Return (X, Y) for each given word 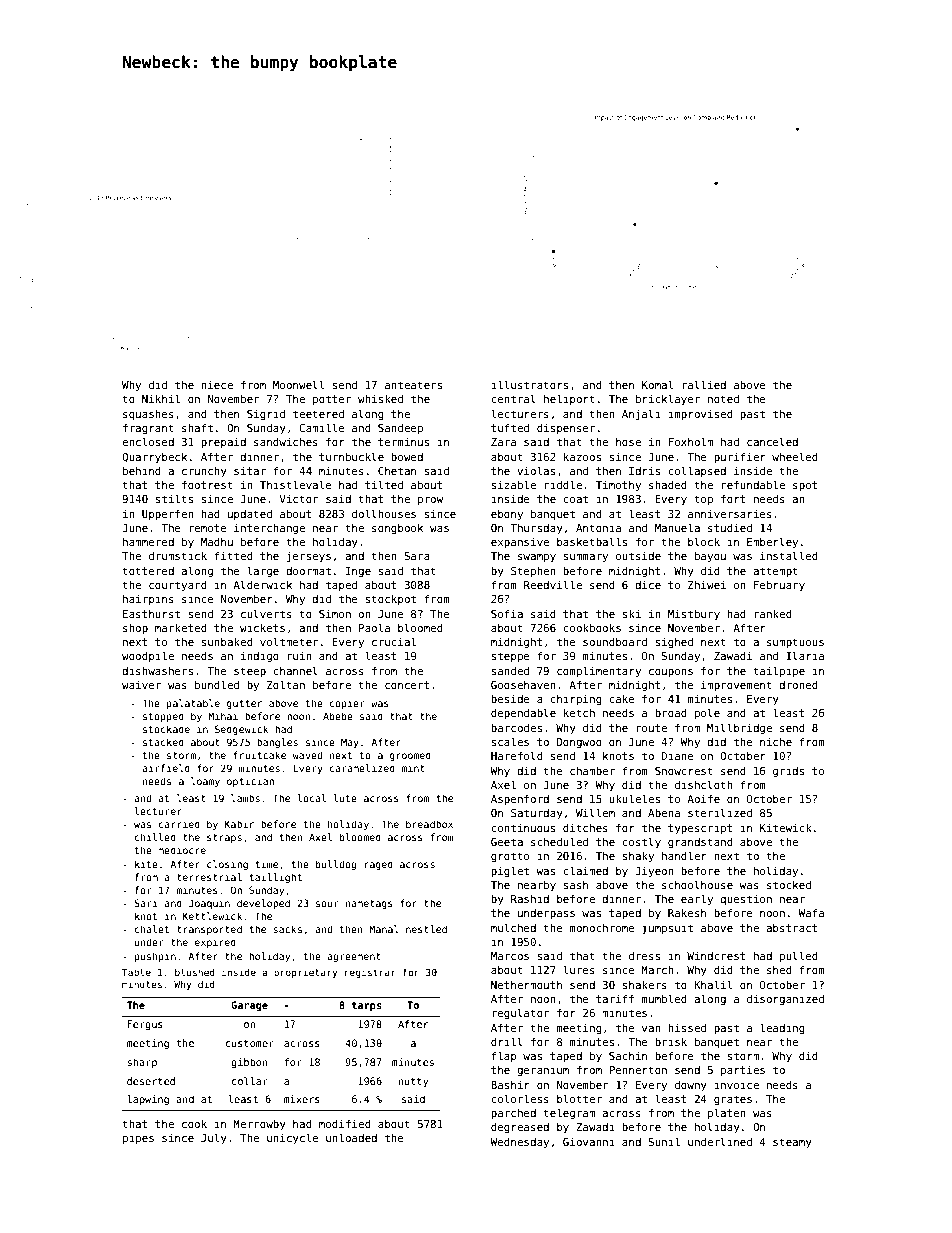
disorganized (785, 999)
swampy (537, 558)
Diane (677, 756)
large (263, 571)
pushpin (155, 957)
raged (379, 865)
